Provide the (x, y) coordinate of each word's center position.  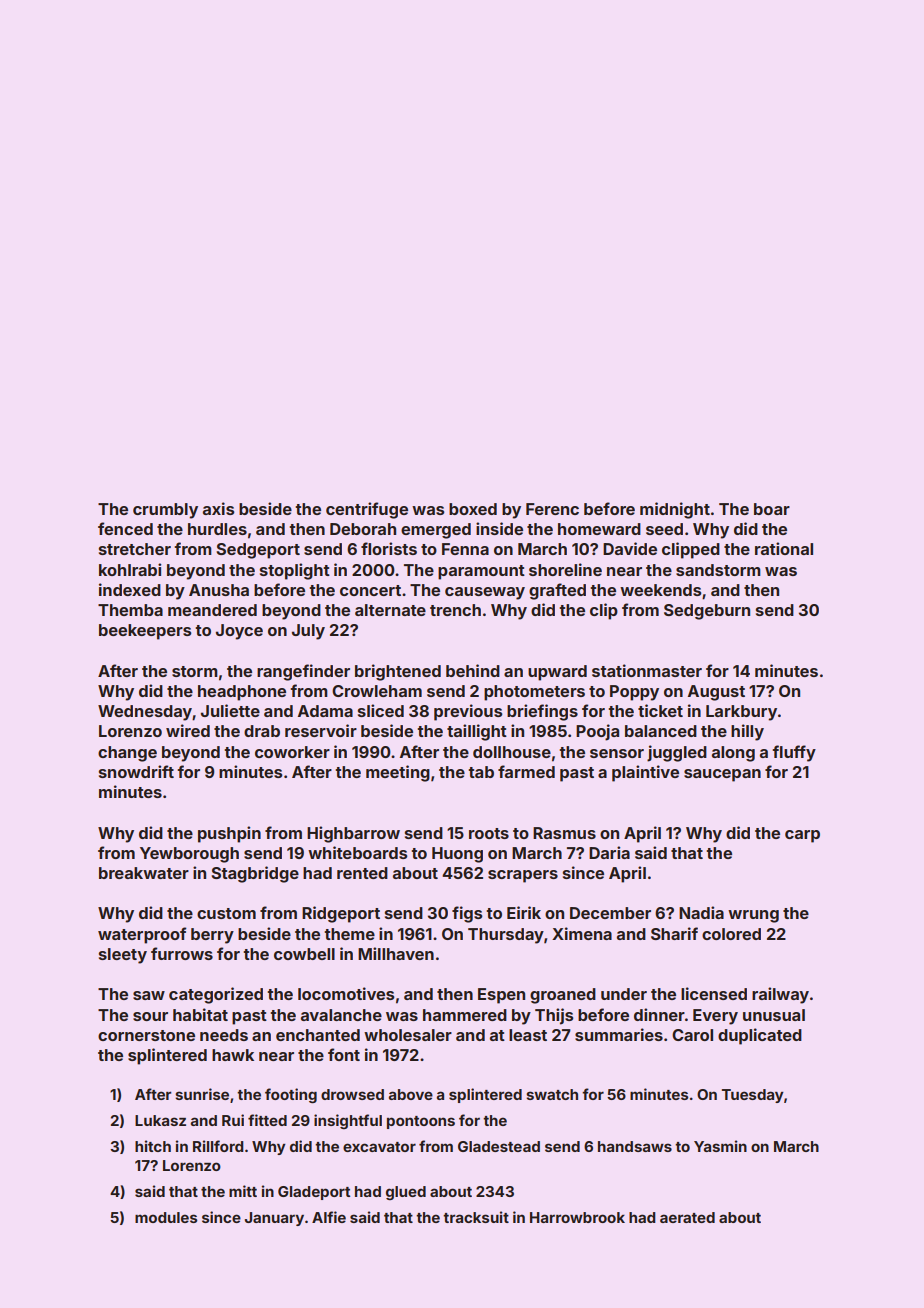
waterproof (142, 935)
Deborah (363, 529)
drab (262, 731)
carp (802, 836)
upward (557, 673)
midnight (675, 510)
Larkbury (741, 713)
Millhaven (396, 953)
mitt (243, 1191)
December (610, 913)
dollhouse (512, 752)
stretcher (135, 549)
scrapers (523, 876)
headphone (242, 693)
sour (150, 1016)
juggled (677, 753)
